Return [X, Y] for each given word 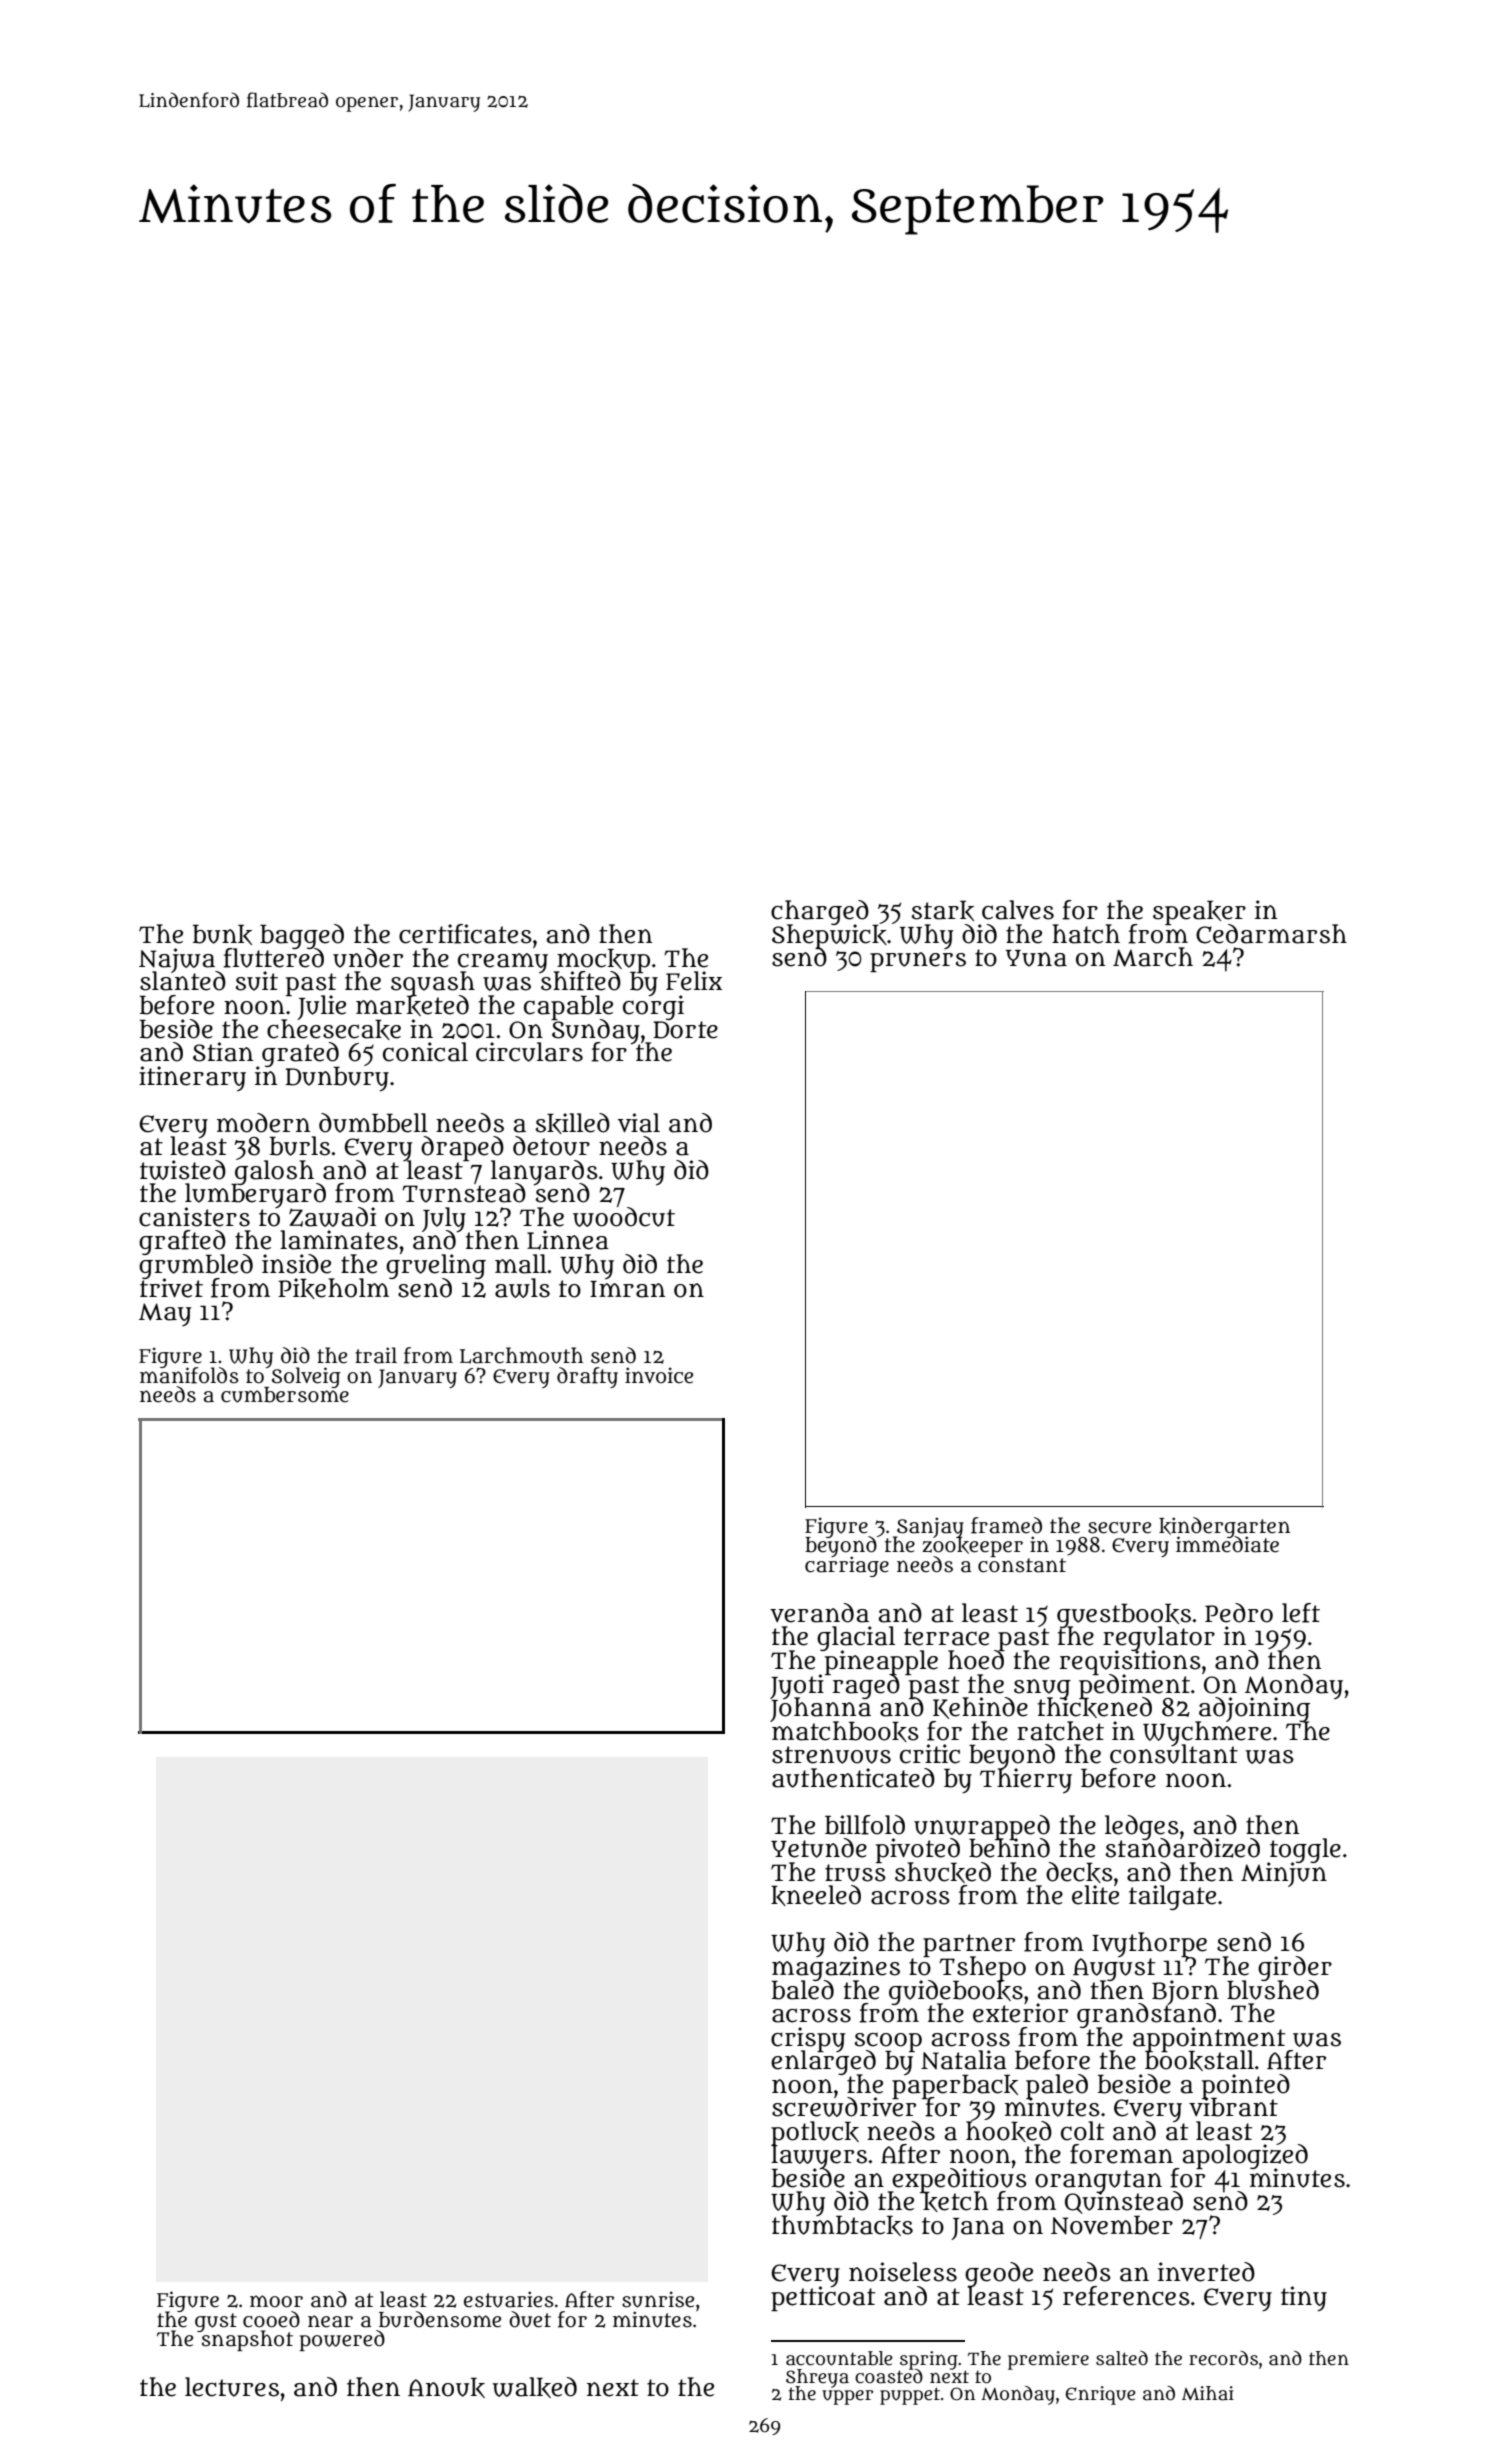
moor [276, 2301]
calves [1018, 910]
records [1223, 2358]
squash [433, 983]
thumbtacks [842, 2226]
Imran [627, 1289]
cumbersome [285, 1395]
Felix [694, 981]
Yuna [1036, 958]
